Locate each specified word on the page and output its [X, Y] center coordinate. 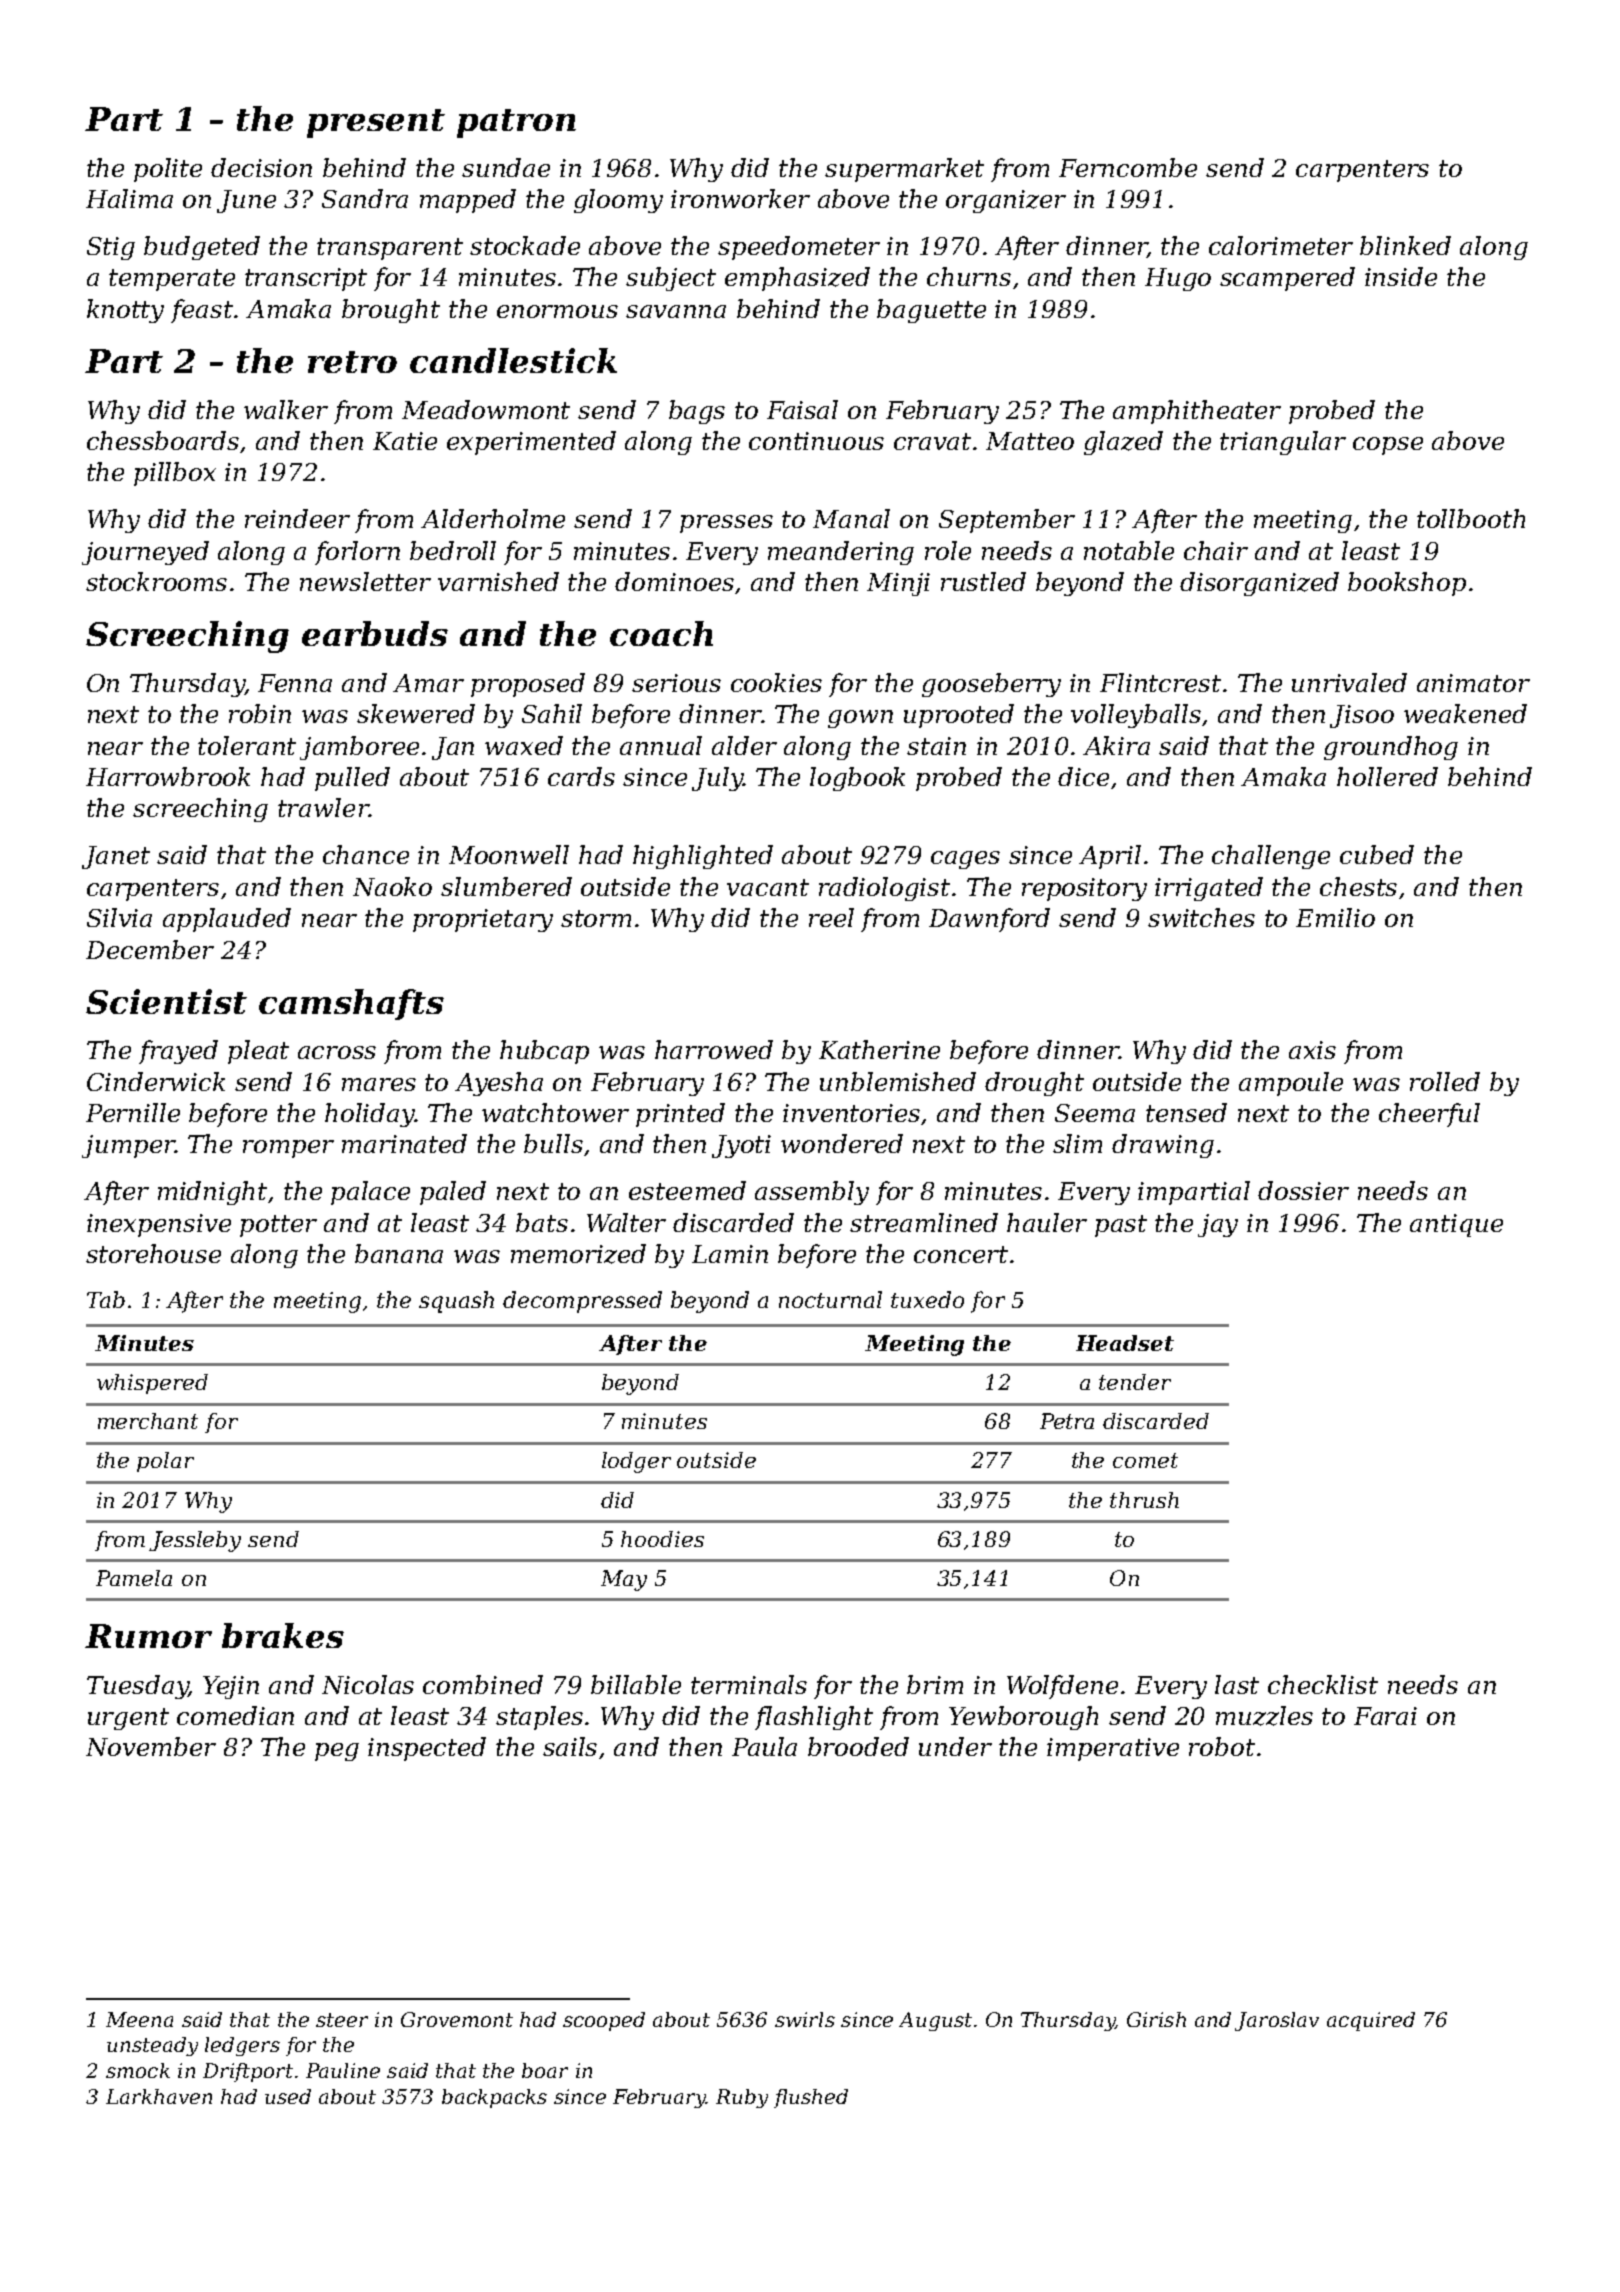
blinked [1405, 245]
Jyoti [741, 1146]
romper [288, 1149]
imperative [1113, 1749]
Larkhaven [159, 2096]
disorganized [1259, 584]
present [376, 123]
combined [483, 1684]
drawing [1163, 1146]
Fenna [295, 683]
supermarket [904, 170]
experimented [531, 443]
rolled [1445, 1081]
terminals [749, 1684]
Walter [626, 1222]
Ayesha [499, 1084]
